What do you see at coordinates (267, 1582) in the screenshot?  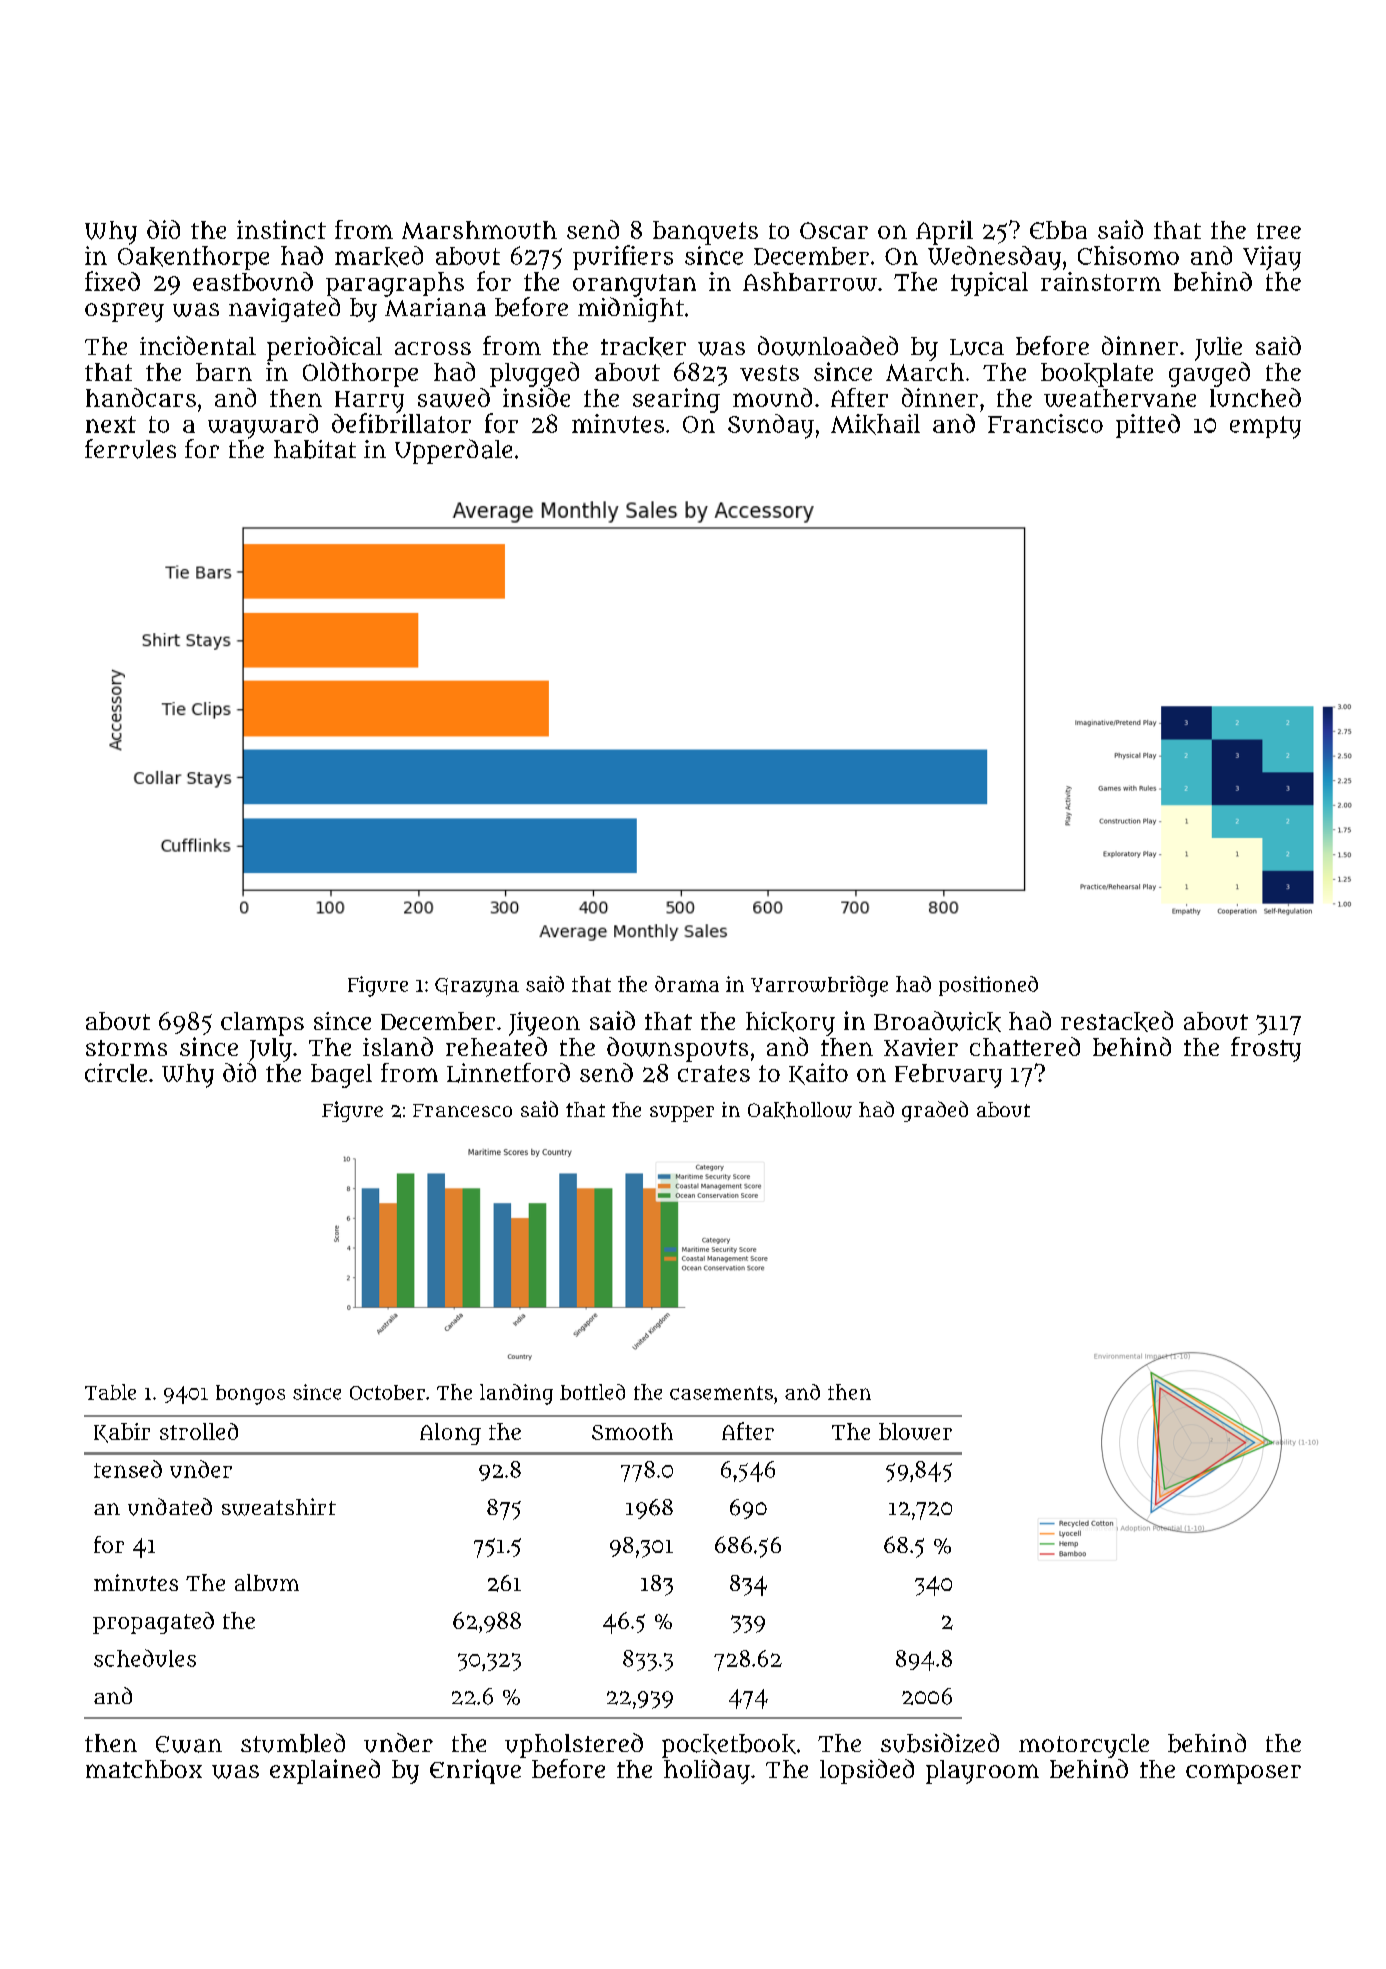 I see `album` at bounding box center [267, 1582].
